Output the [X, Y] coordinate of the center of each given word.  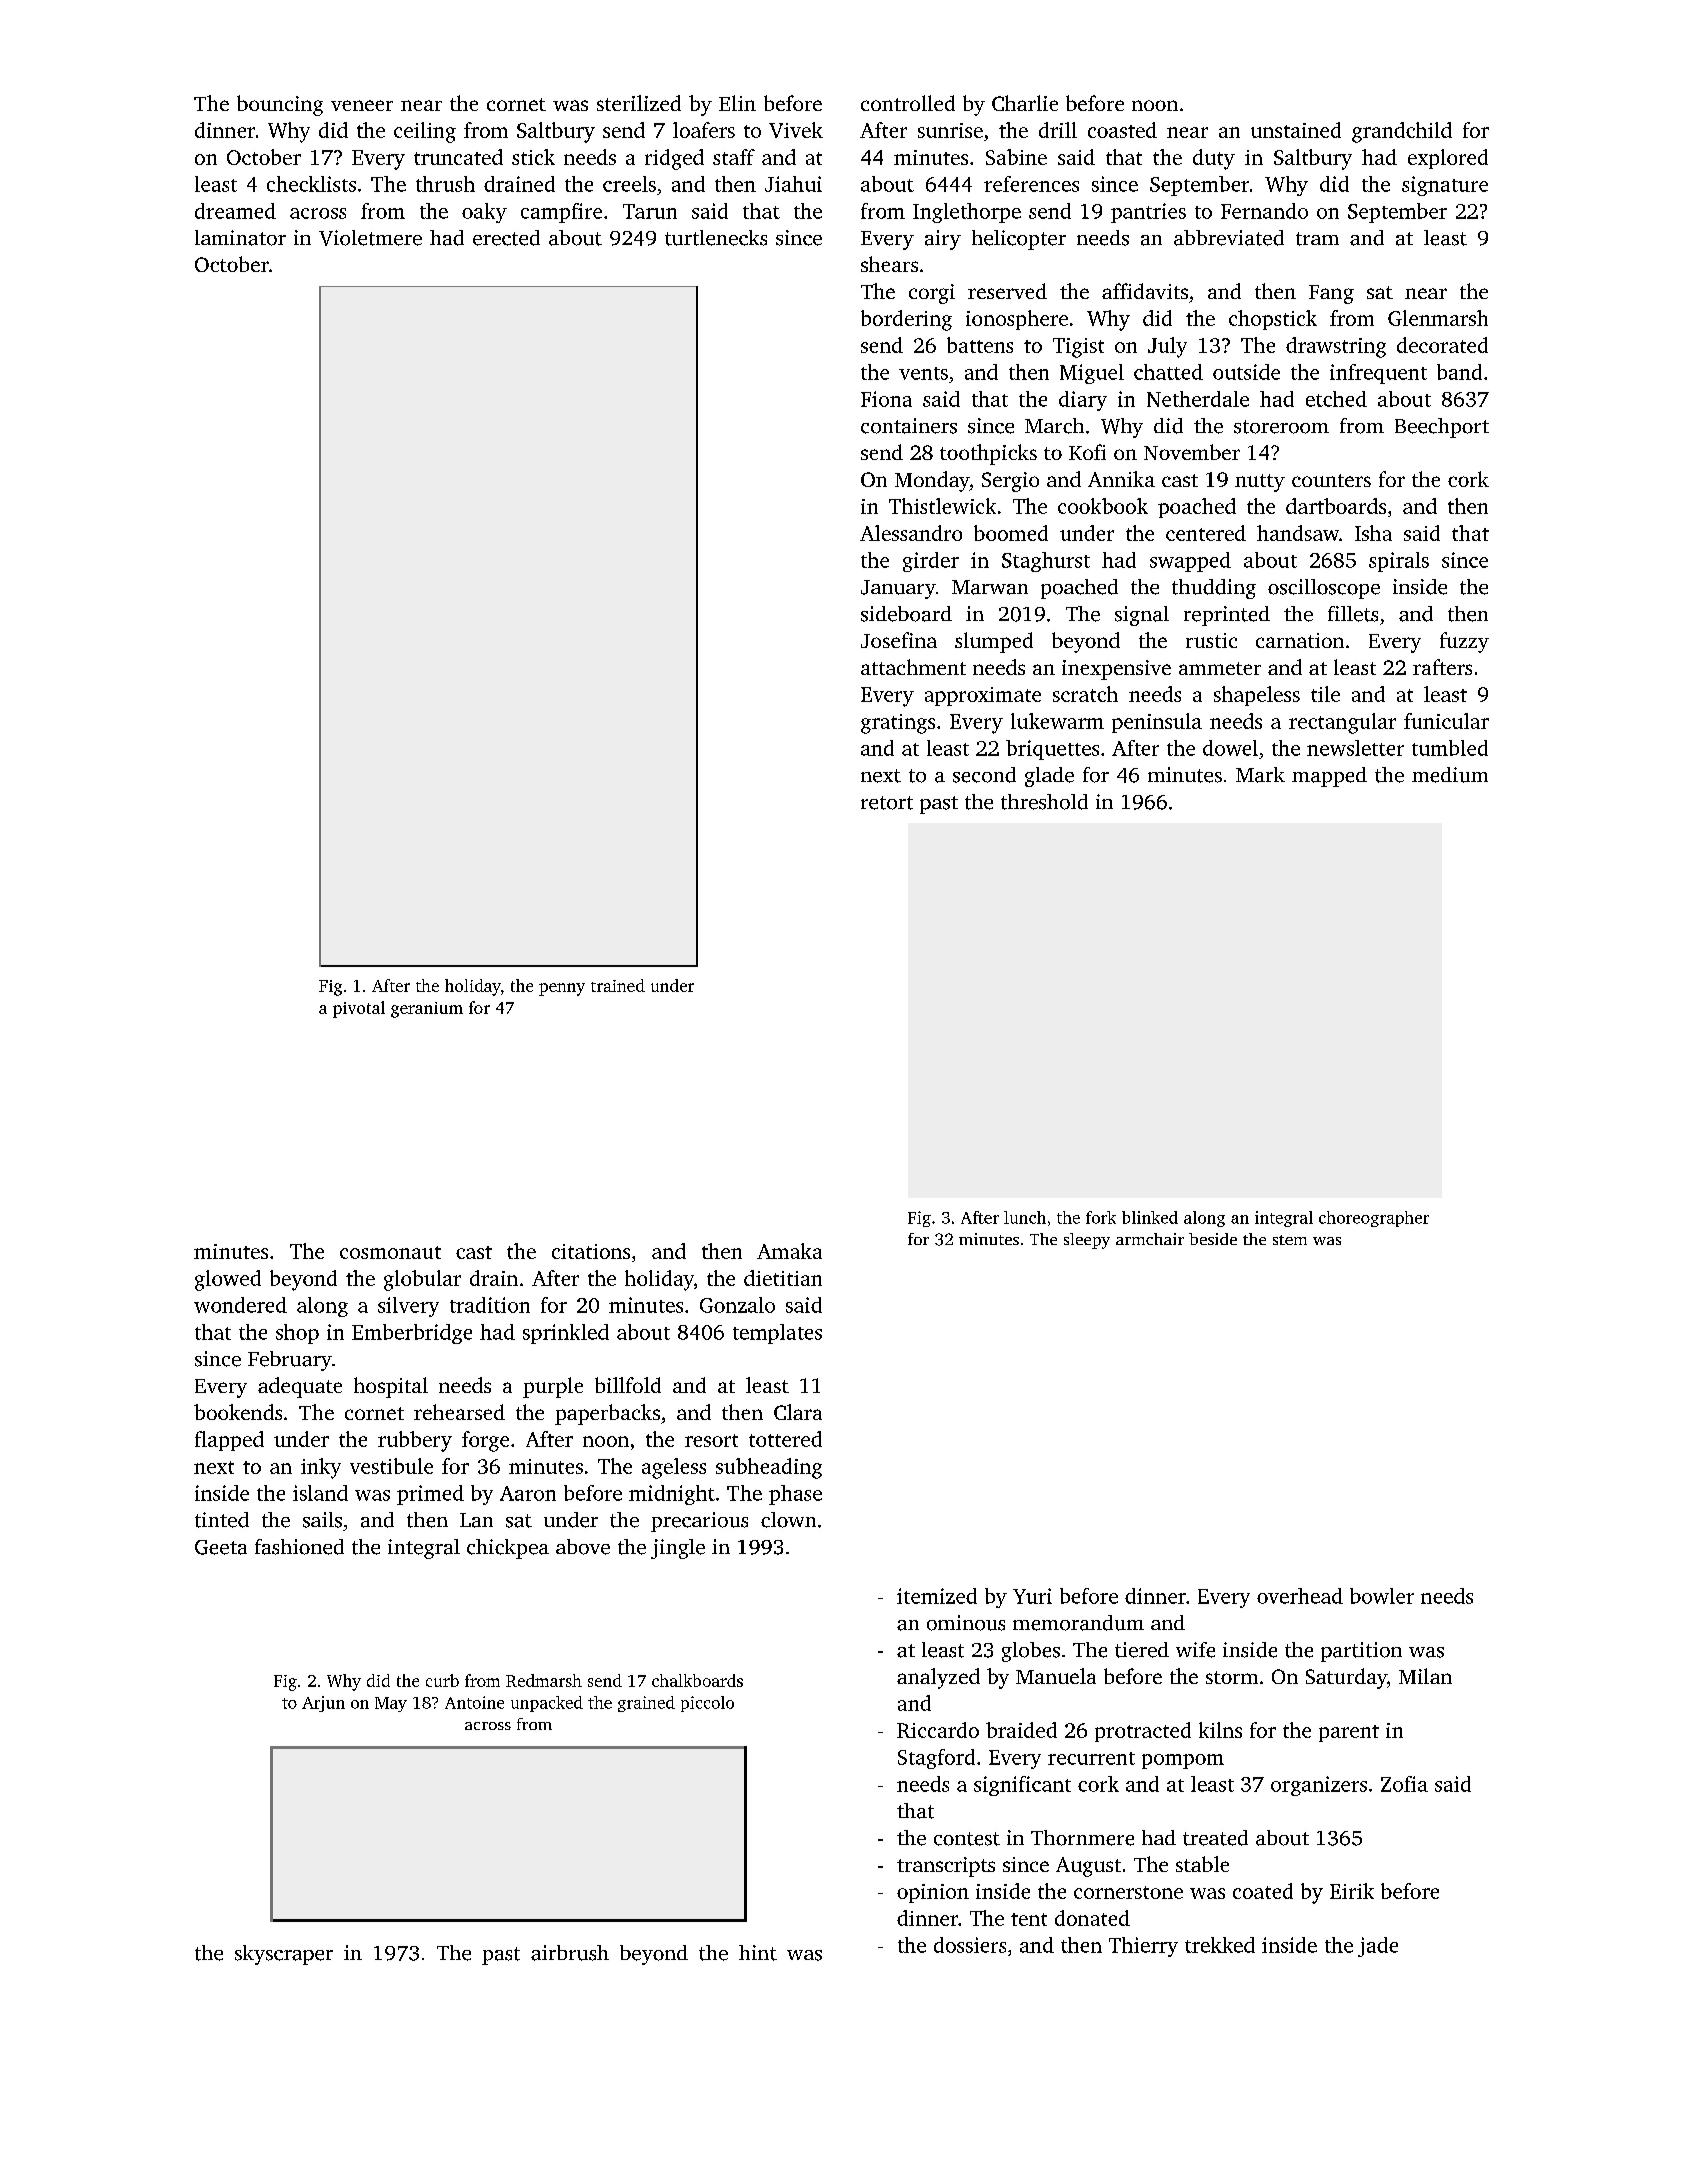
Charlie [1025, 103]
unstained [1296, 130]
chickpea [508, 1549]
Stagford [936, 1759]
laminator [240, 238]
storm [1232, 1677]
